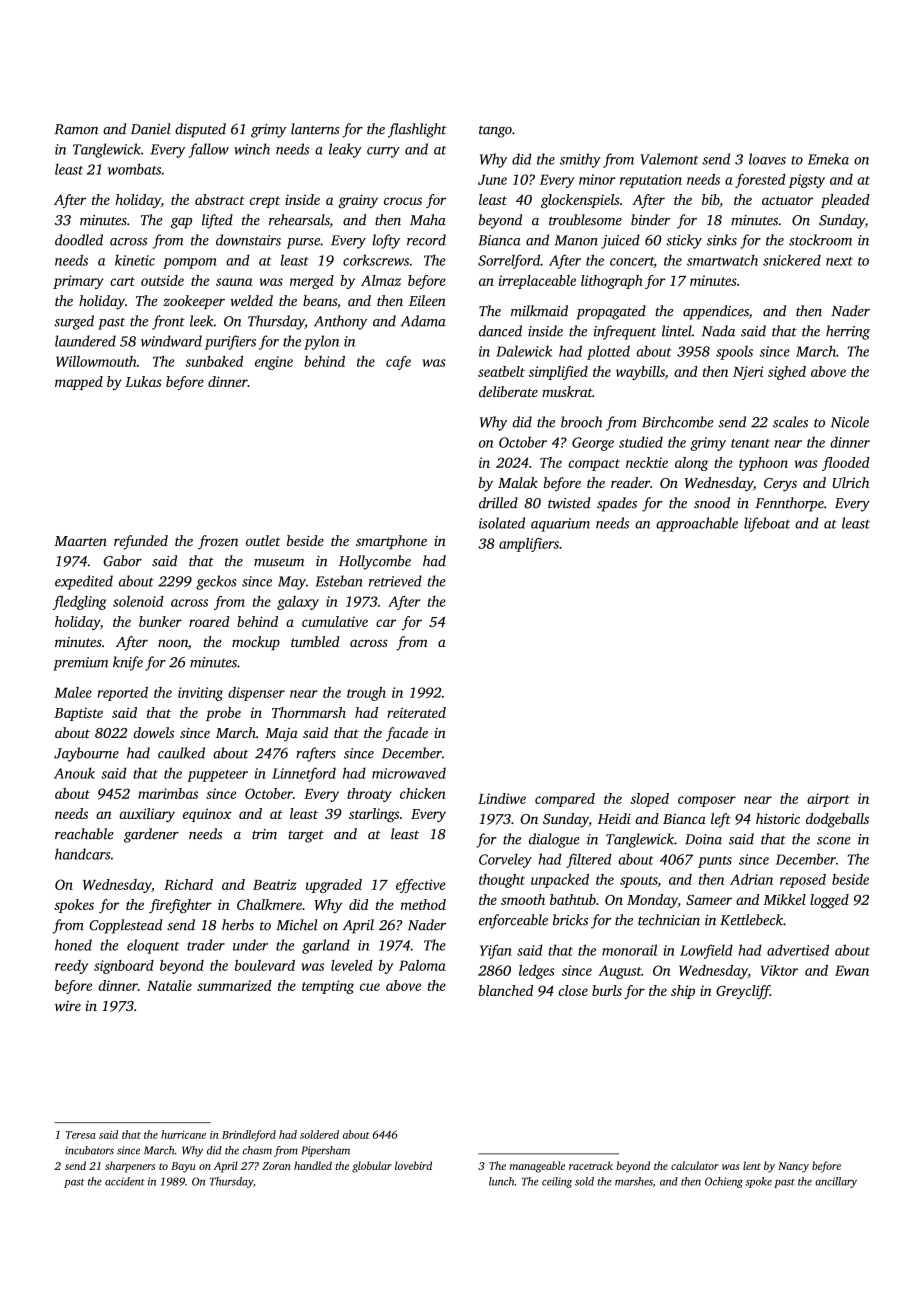 The width and height of the page is (924, 1308). What do you see at coordinates (125, 1181) in the page?
I see `accident` at bounding box center [125, 1181].
